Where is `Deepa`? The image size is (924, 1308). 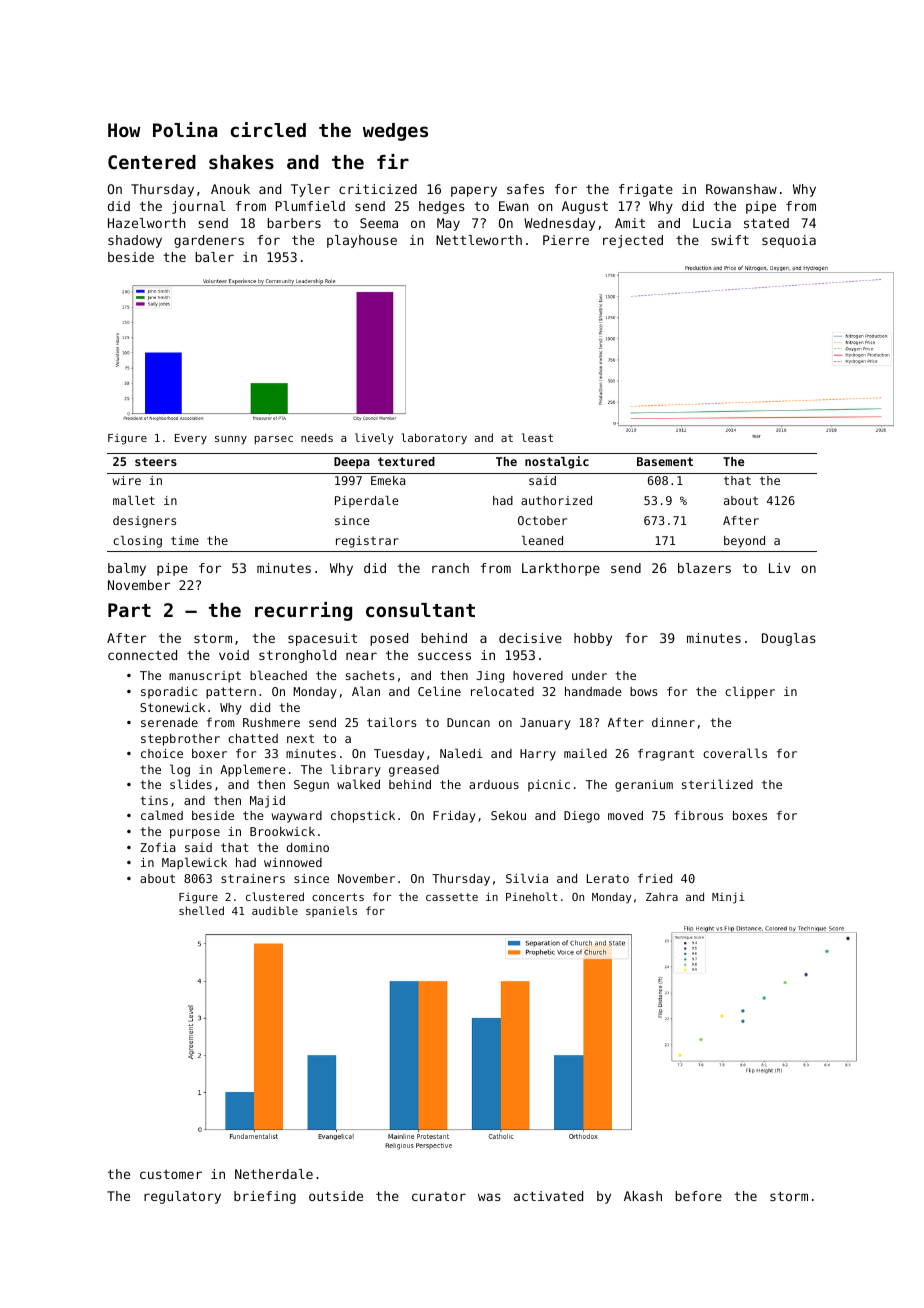
Deepa is located at coordinates (352, 463).
